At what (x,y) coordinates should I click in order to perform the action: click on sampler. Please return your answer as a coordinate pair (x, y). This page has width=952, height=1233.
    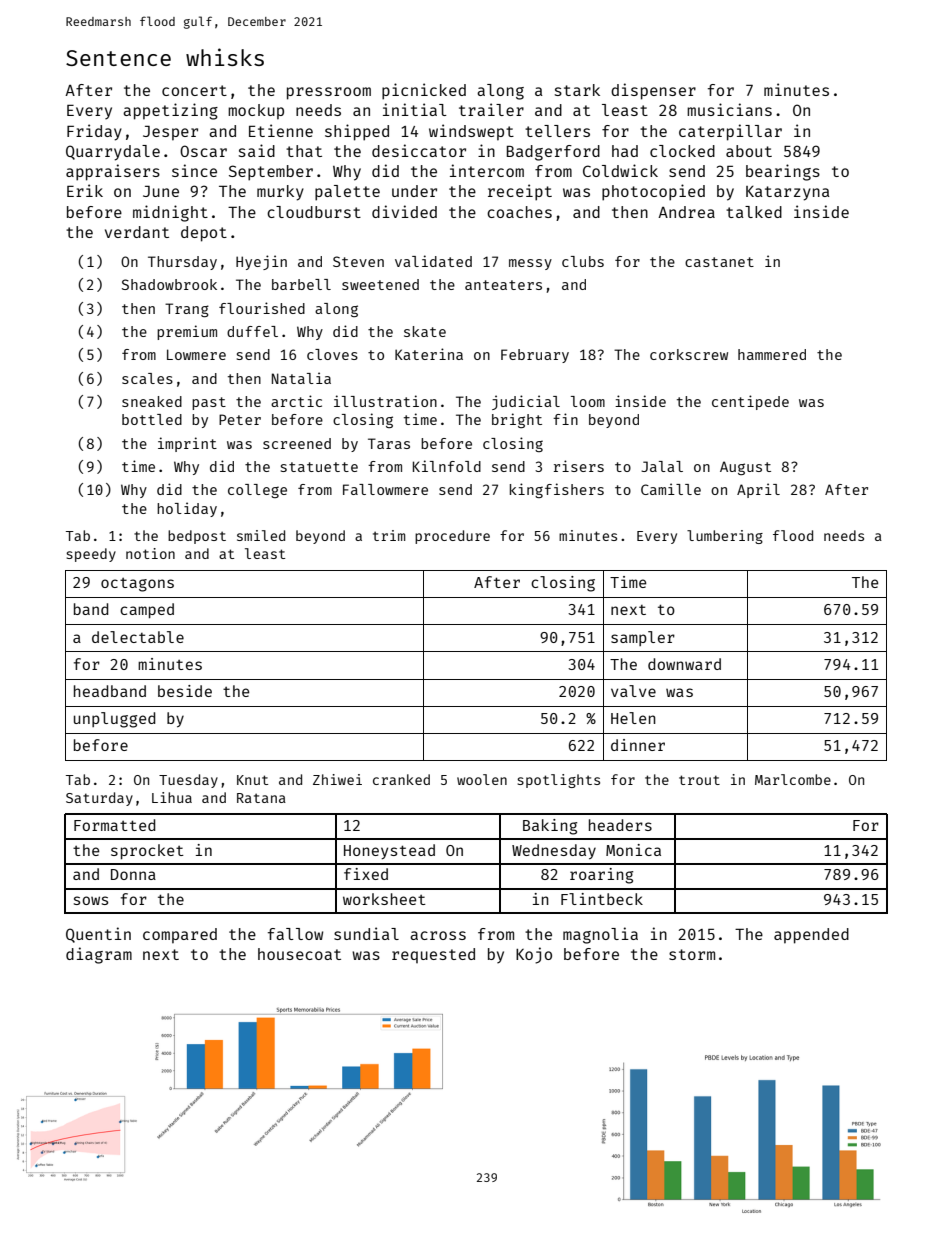
    Looking at the image, I should click on (643, 638).
